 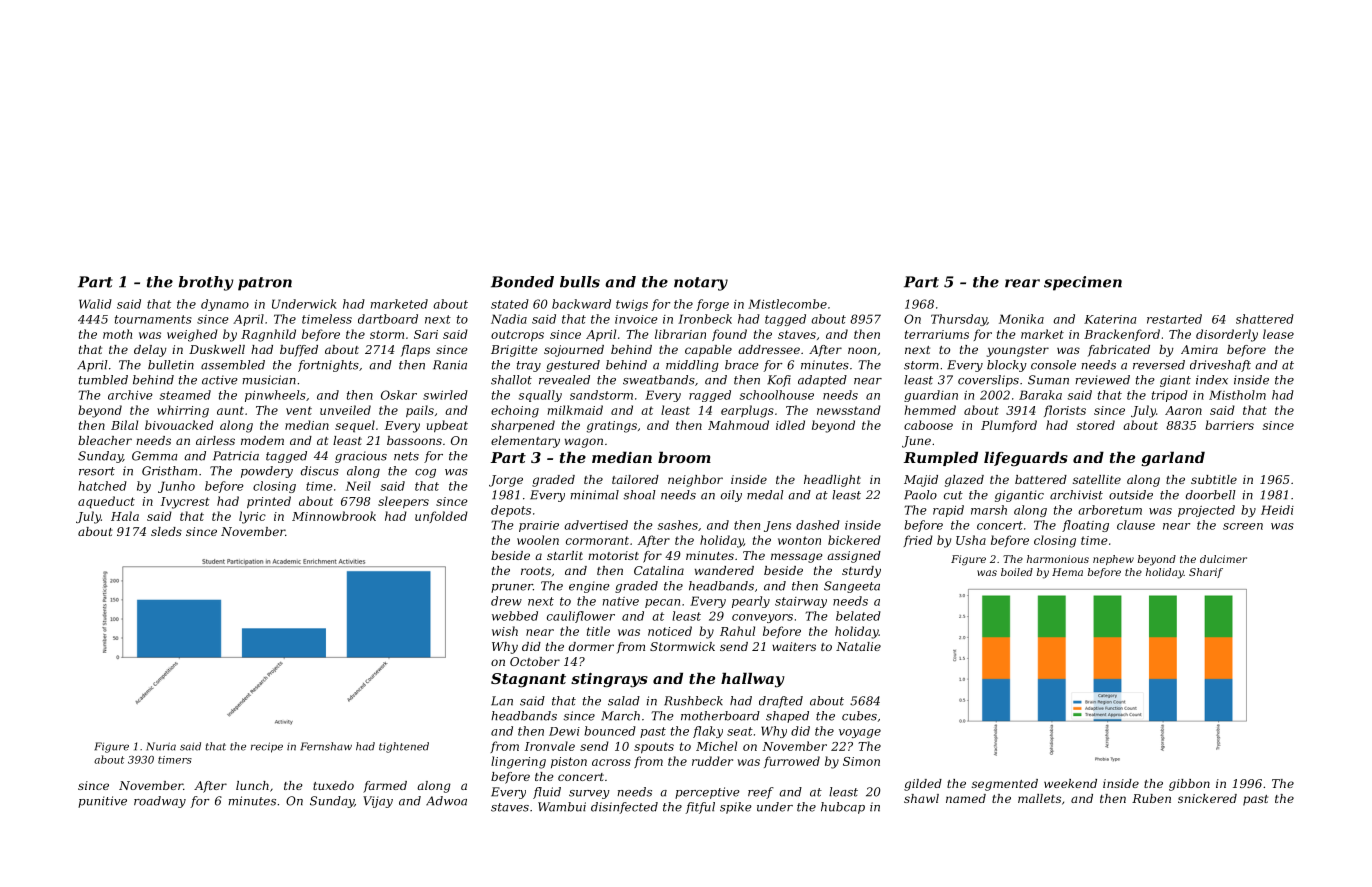 I want to click on wish, so click(x=505, y=631).
